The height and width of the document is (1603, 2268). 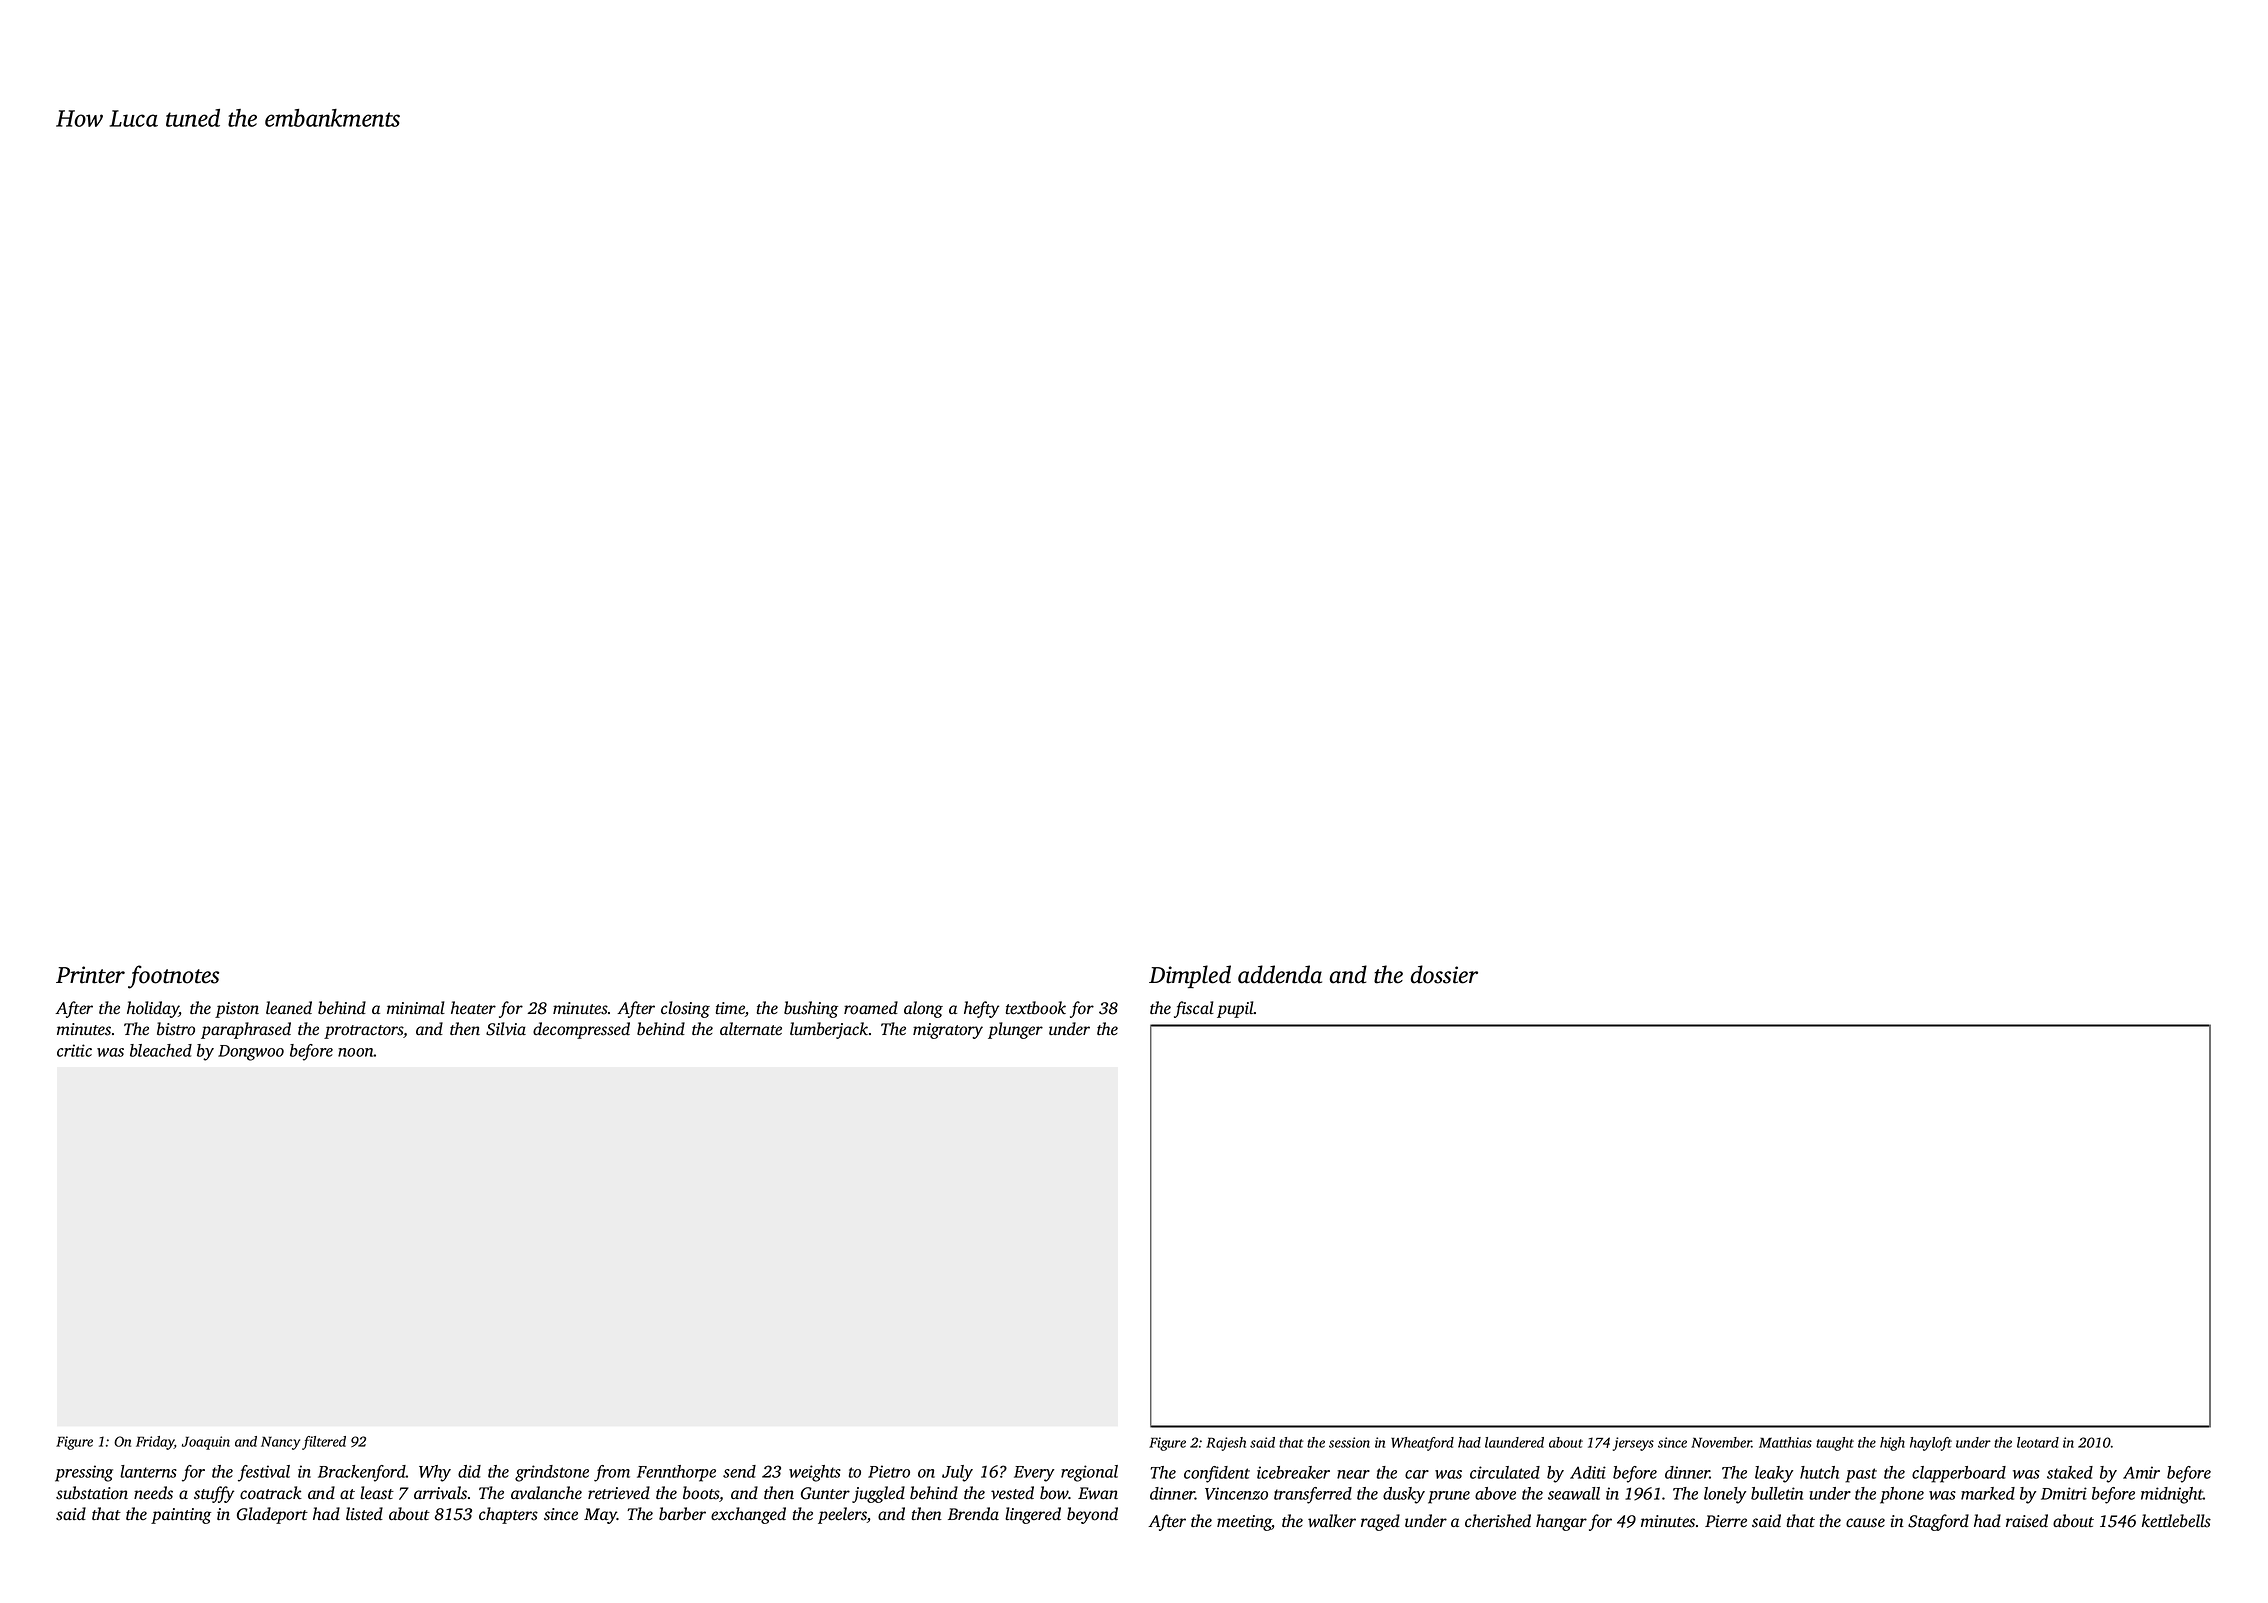 I want to click on circulated, so click(x=1505, y=1472).
